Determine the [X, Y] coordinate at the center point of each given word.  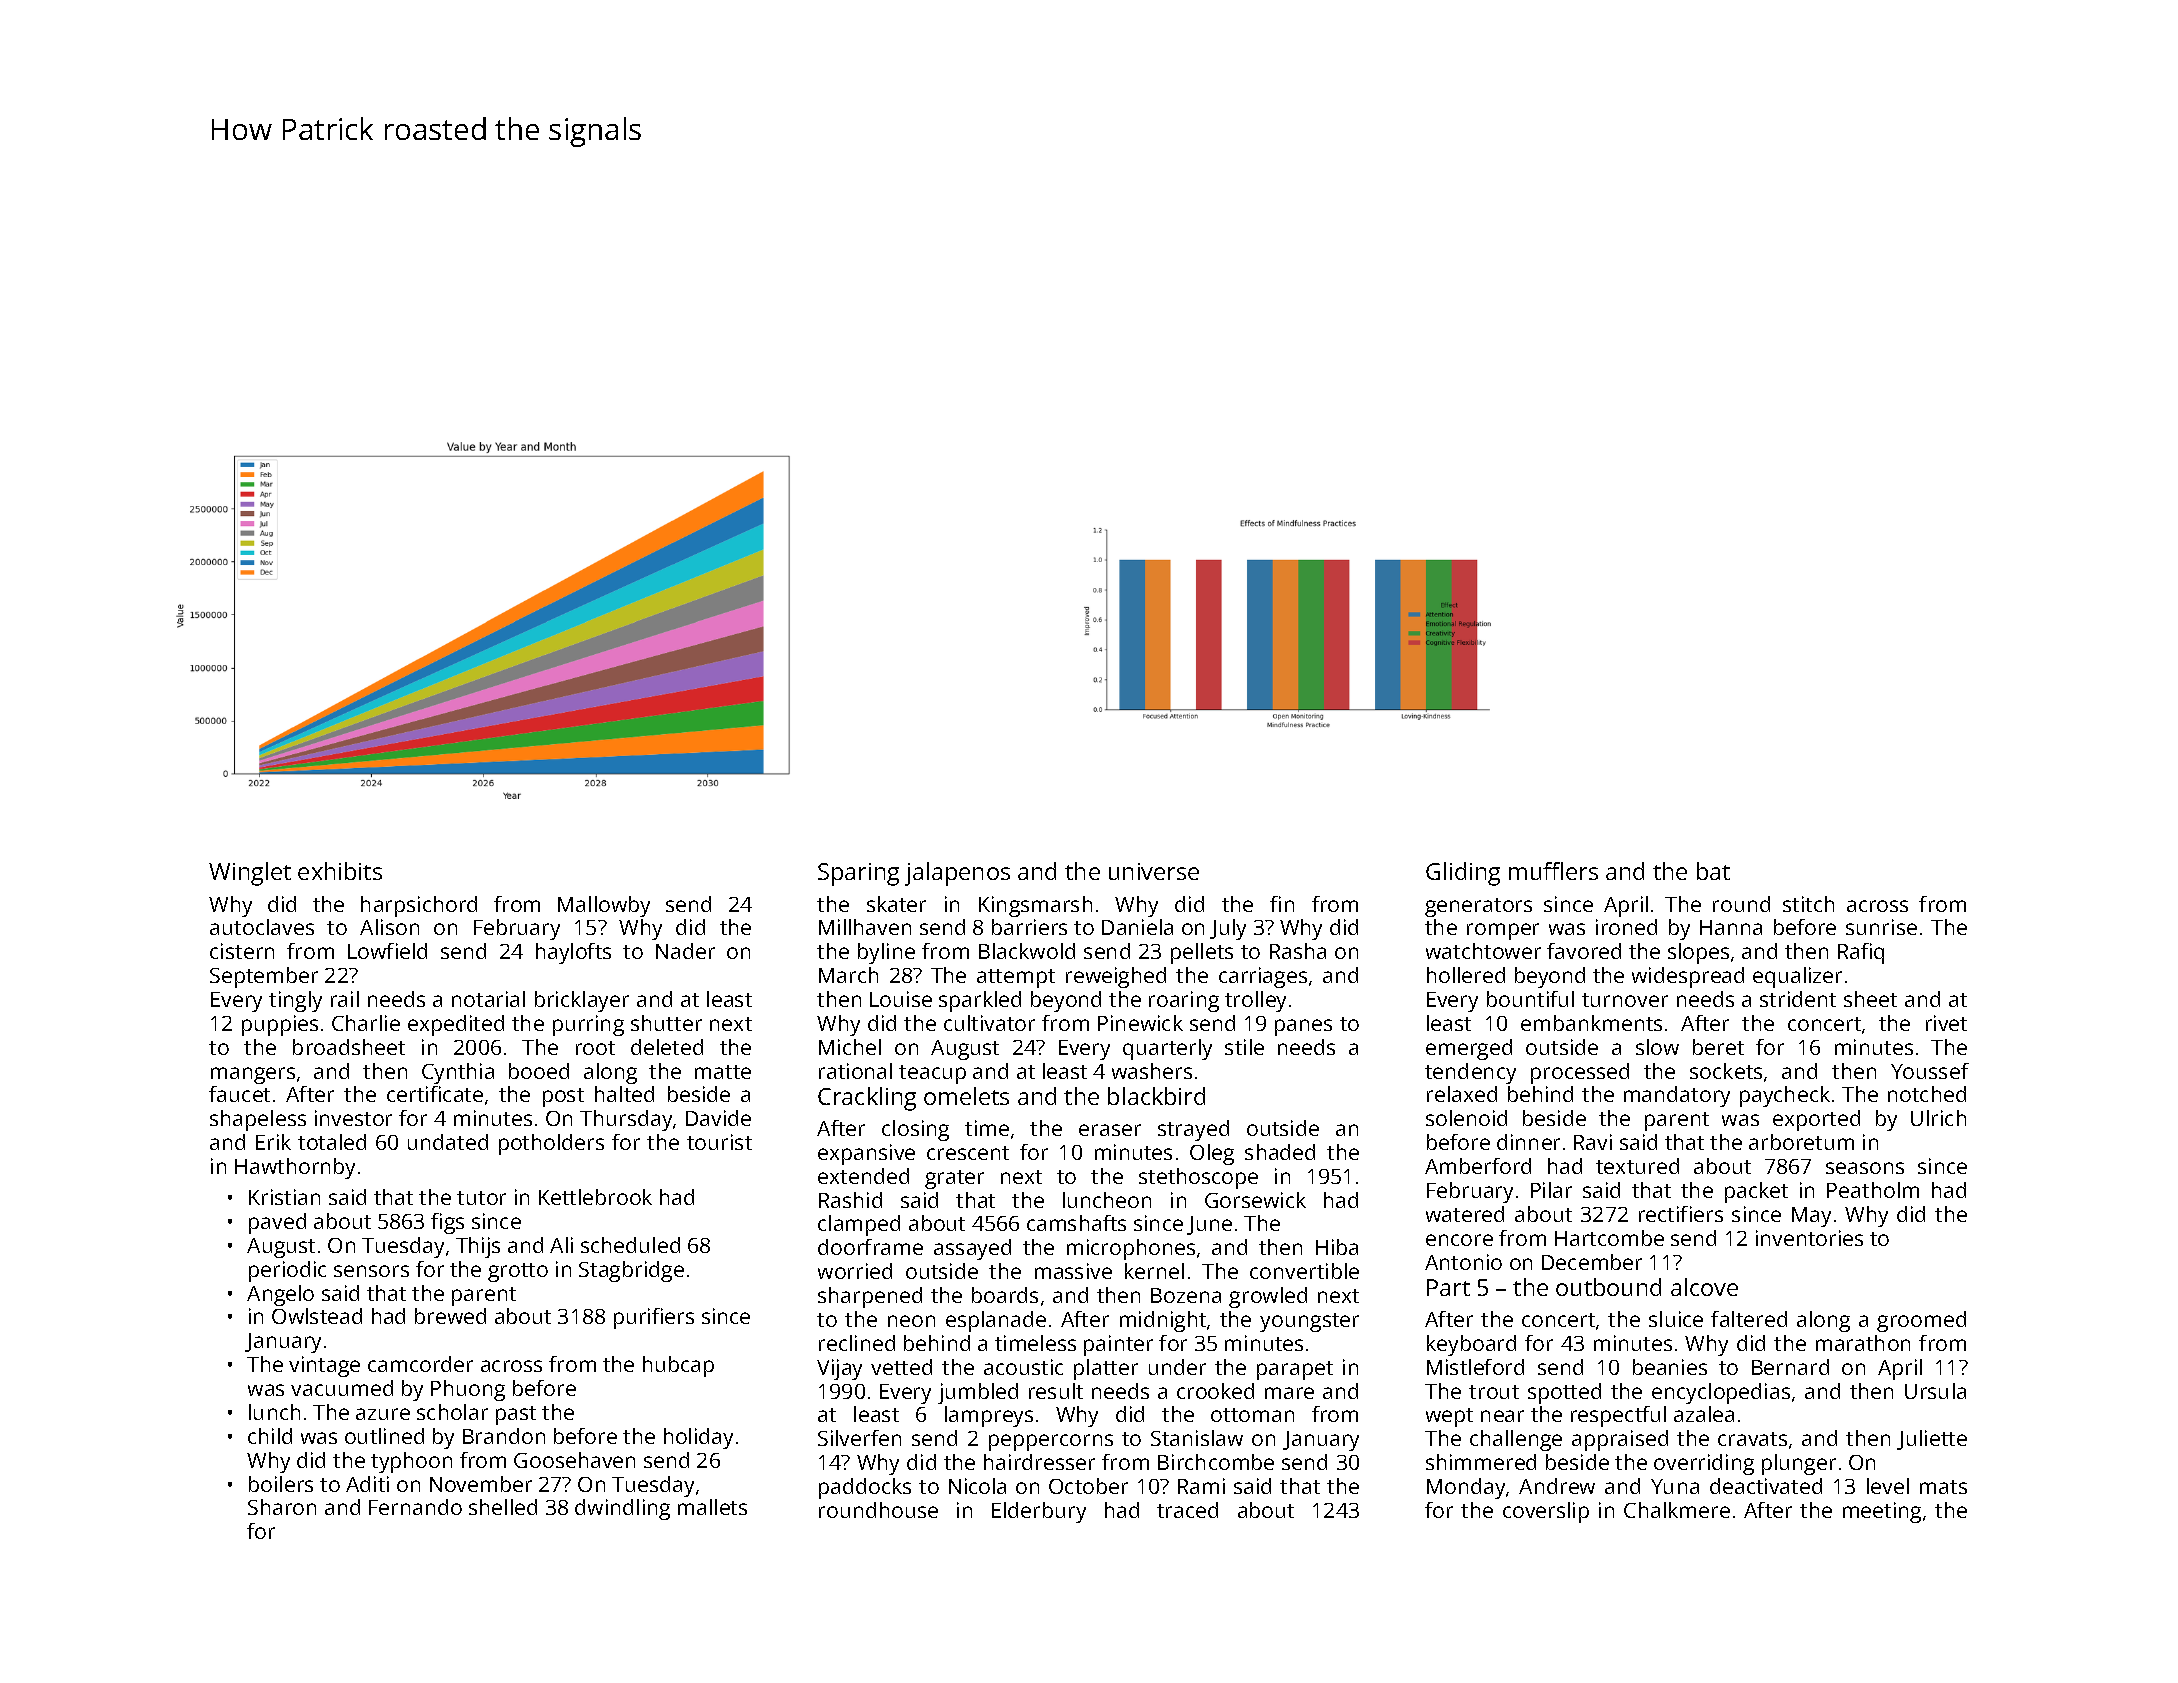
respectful [1618, 1416]
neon [911, 1321]
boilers [281, 1484]
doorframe [870, 1247]
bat [1713, 871]
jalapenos [957, 874]
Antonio [1463, 1262]
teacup [932, 1074]
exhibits [340, 871]
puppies [280, 1025]
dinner [1528, 1142]
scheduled [630, 1245]
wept [1449, 1417]
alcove [1704, 1287]
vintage [324, 1366]
